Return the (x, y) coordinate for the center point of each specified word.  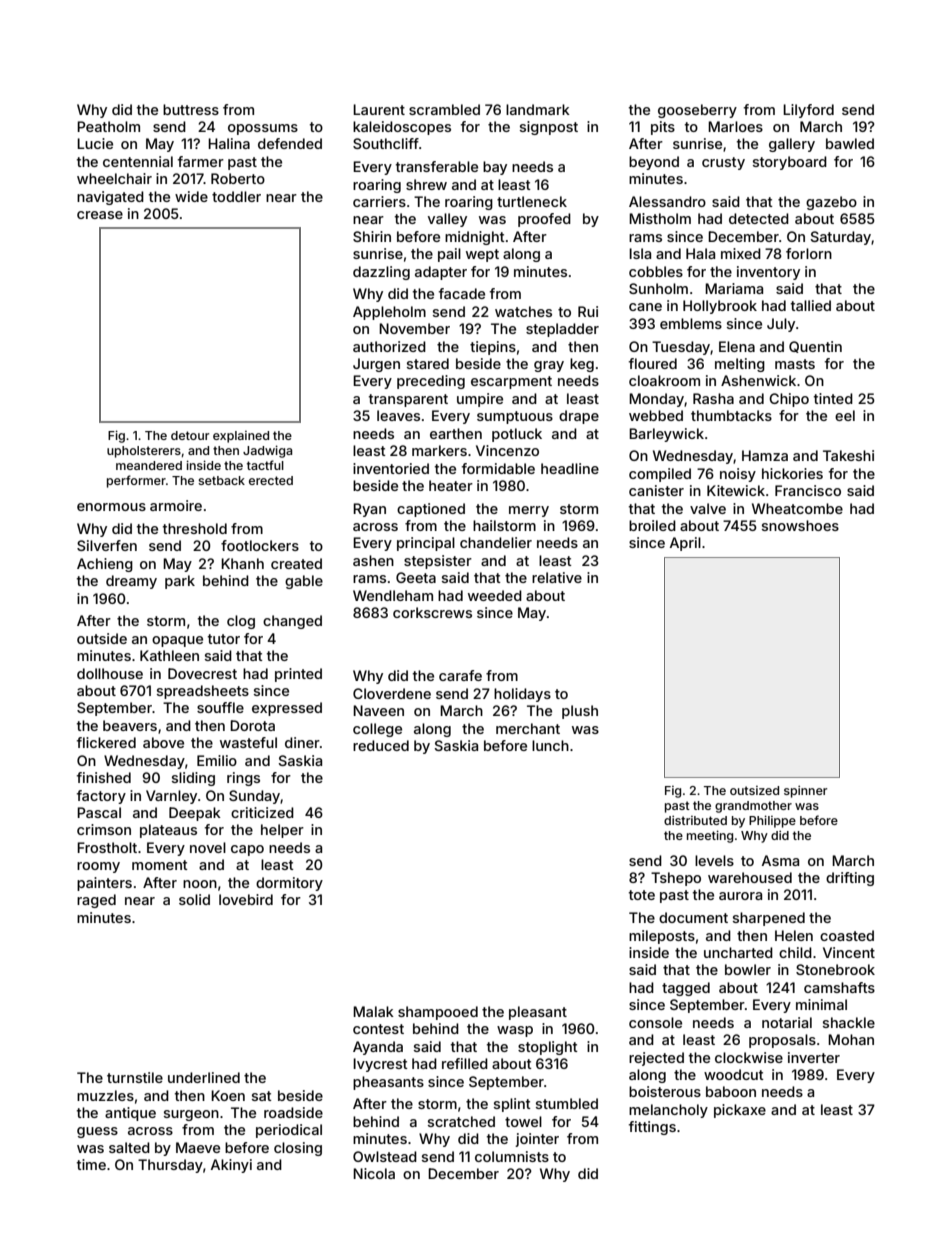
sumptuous (515, 417)
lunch (550, 745)
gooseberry (697, 111)
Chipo (789, 400)
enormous (111, 507)
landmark (538, 109)
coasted (847, 935)
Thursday (170, 1166)
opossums (263, 129)
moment (160, 865)
